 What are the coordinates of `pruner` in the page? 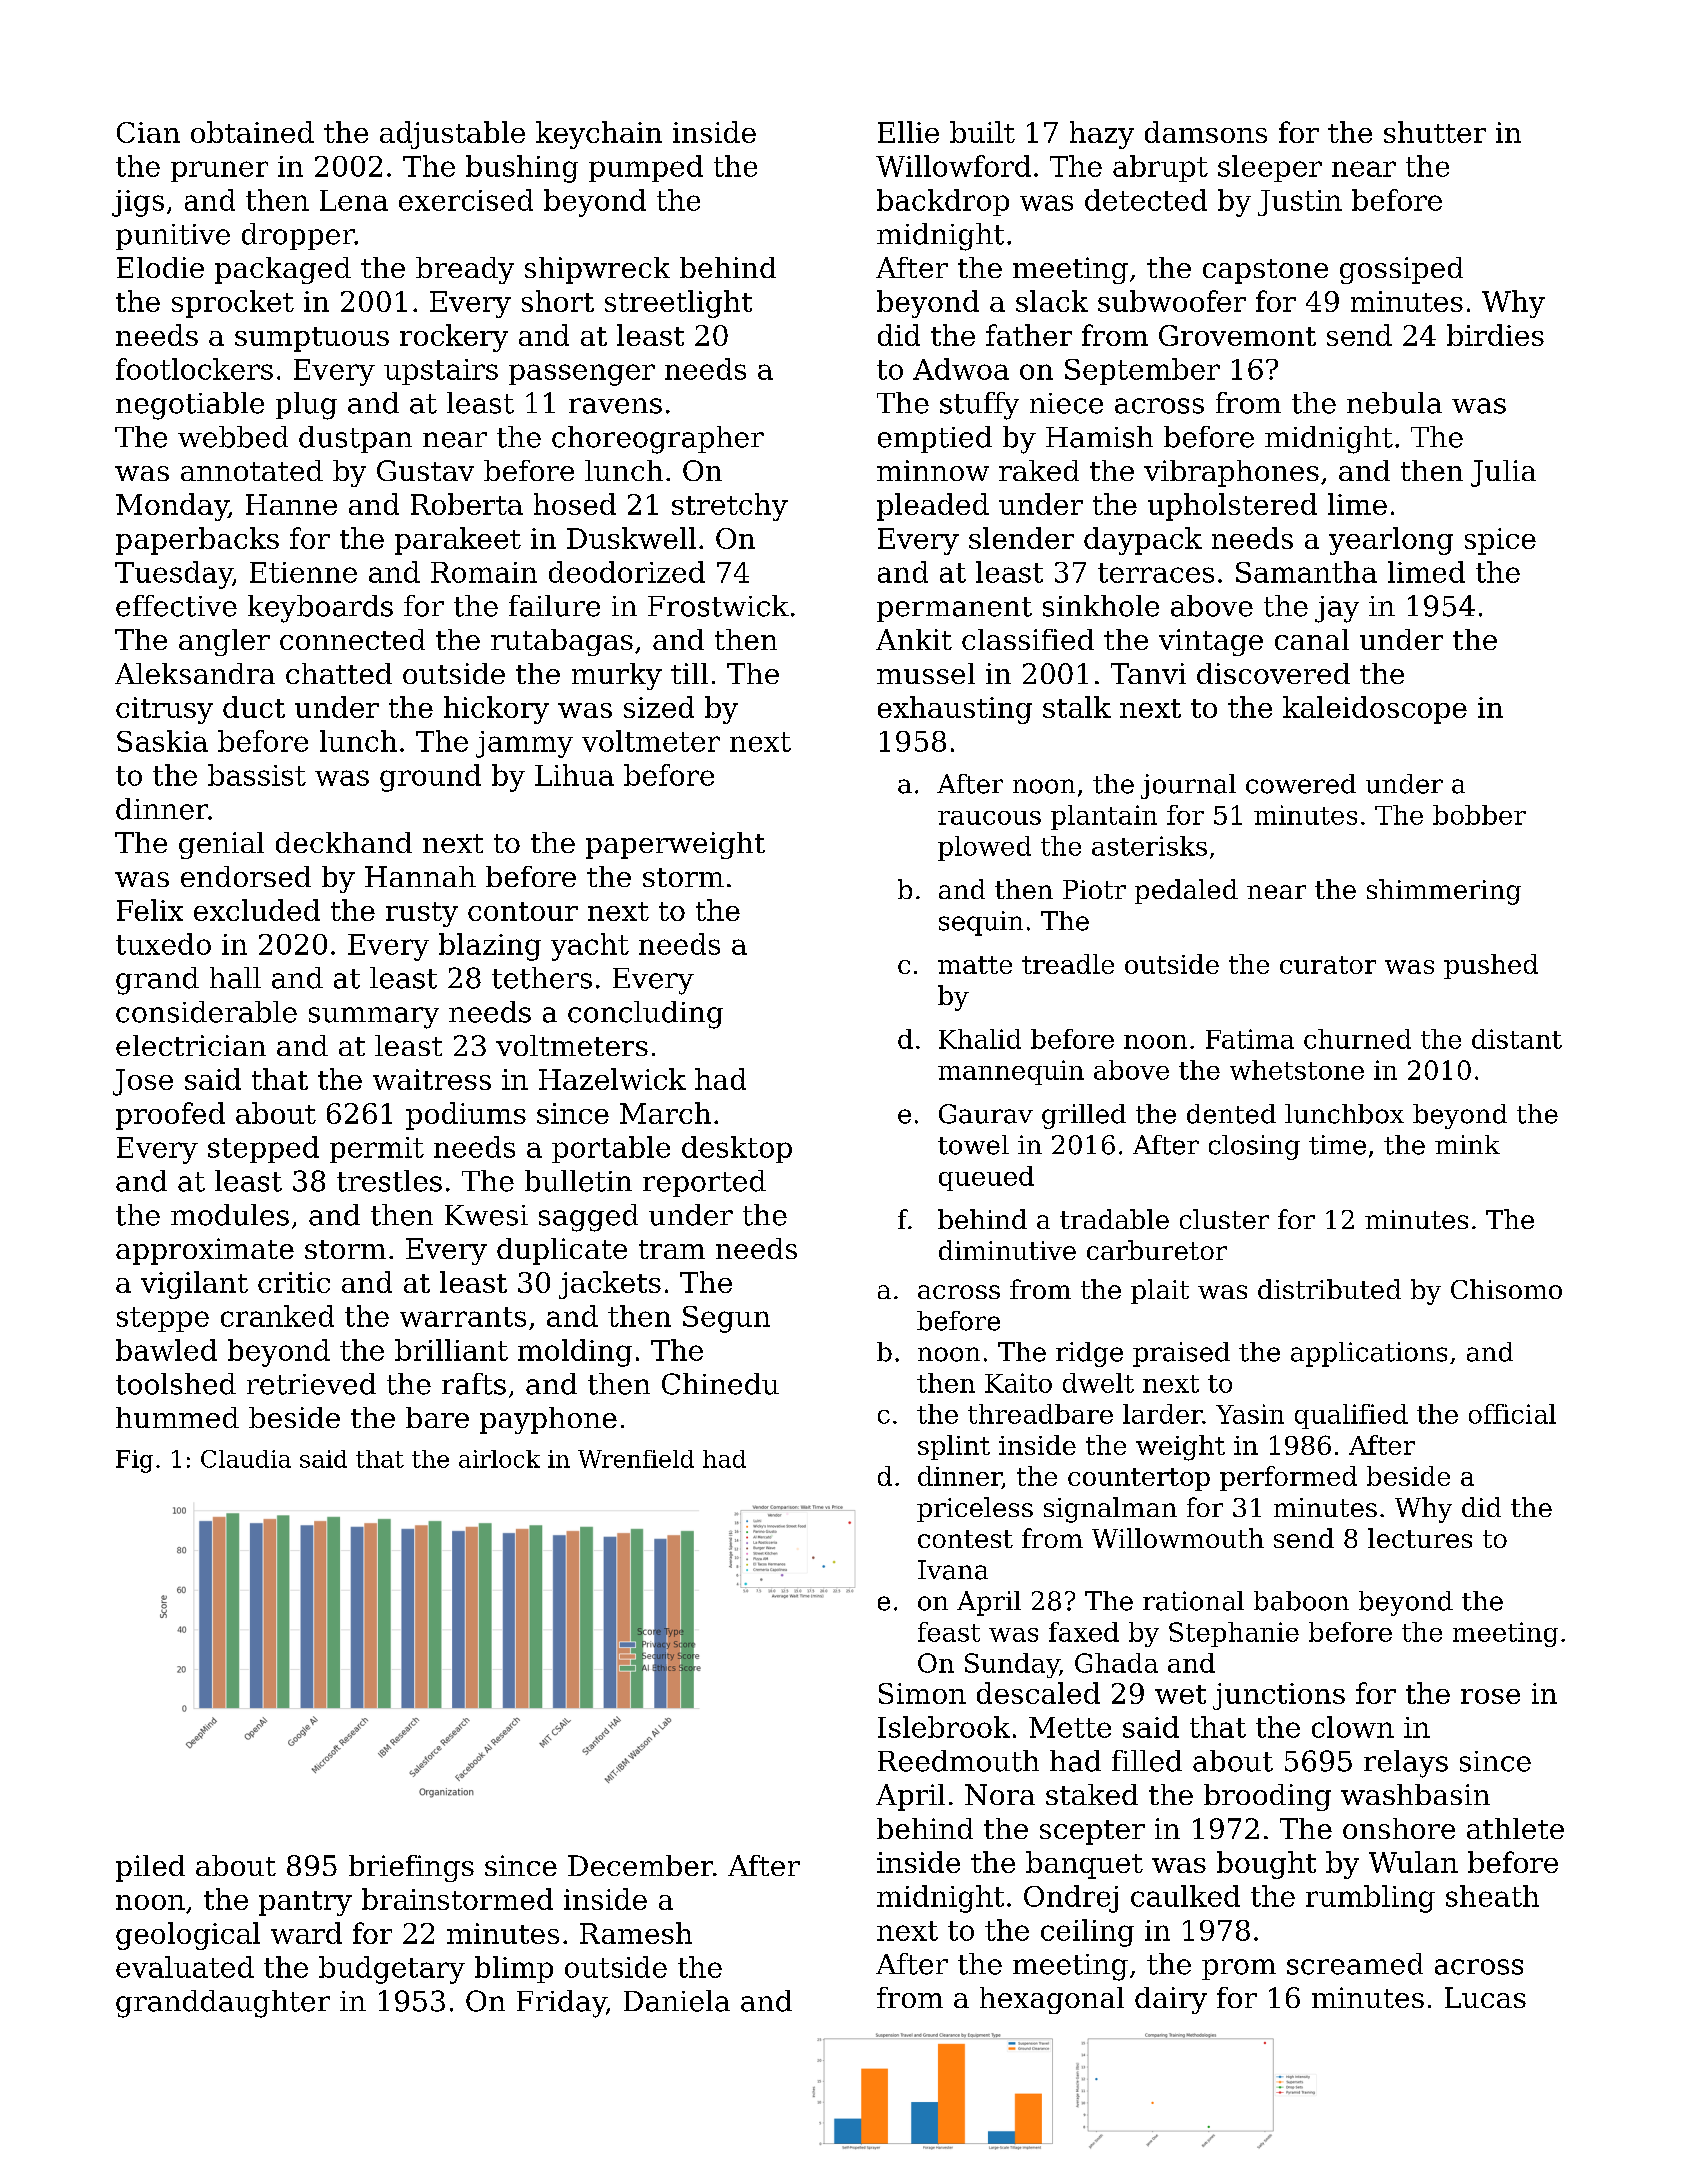 It's located at (219, 171).
